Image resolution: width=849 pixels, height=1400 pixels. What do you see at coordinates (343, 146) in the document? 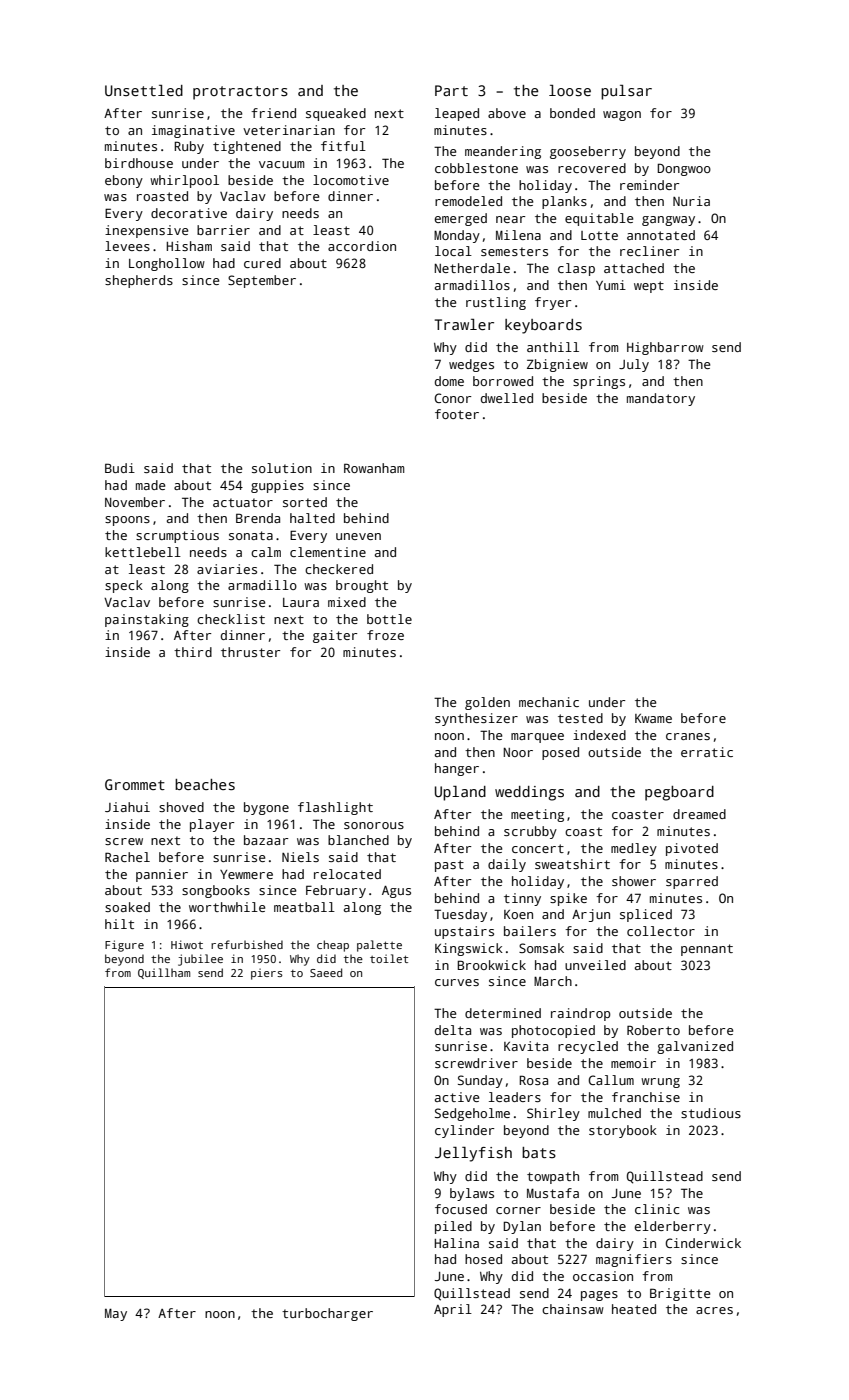
I see `fitful` at bounding box center [343, 146].
